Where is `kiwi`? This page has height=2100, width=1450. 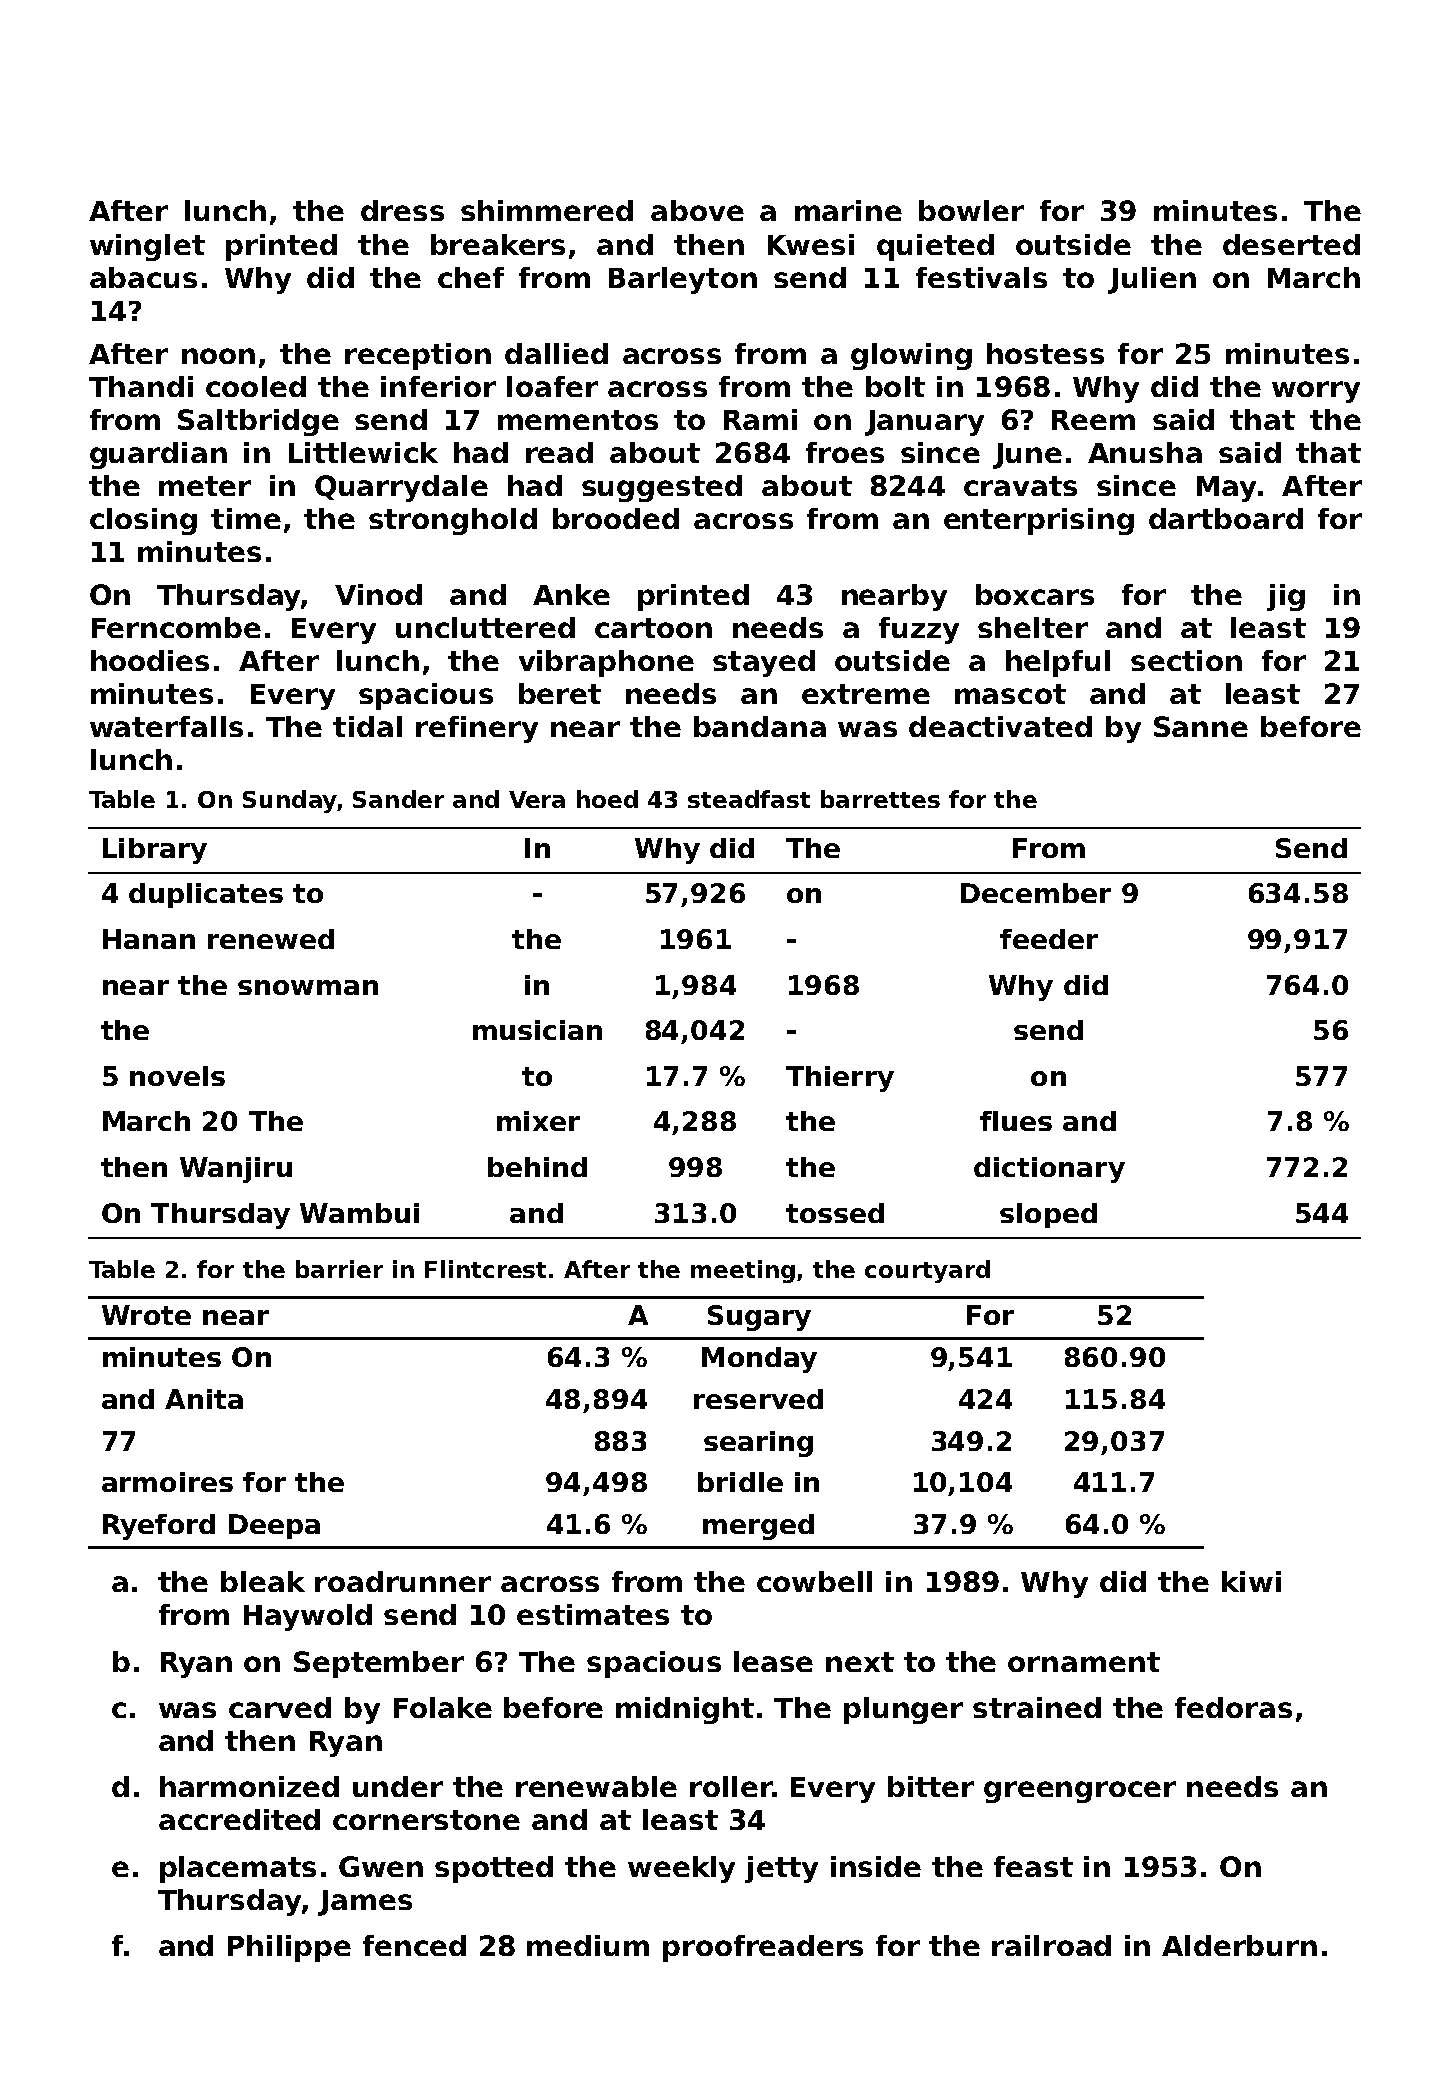 kiwi is located at coordinates (1251, 1581).
